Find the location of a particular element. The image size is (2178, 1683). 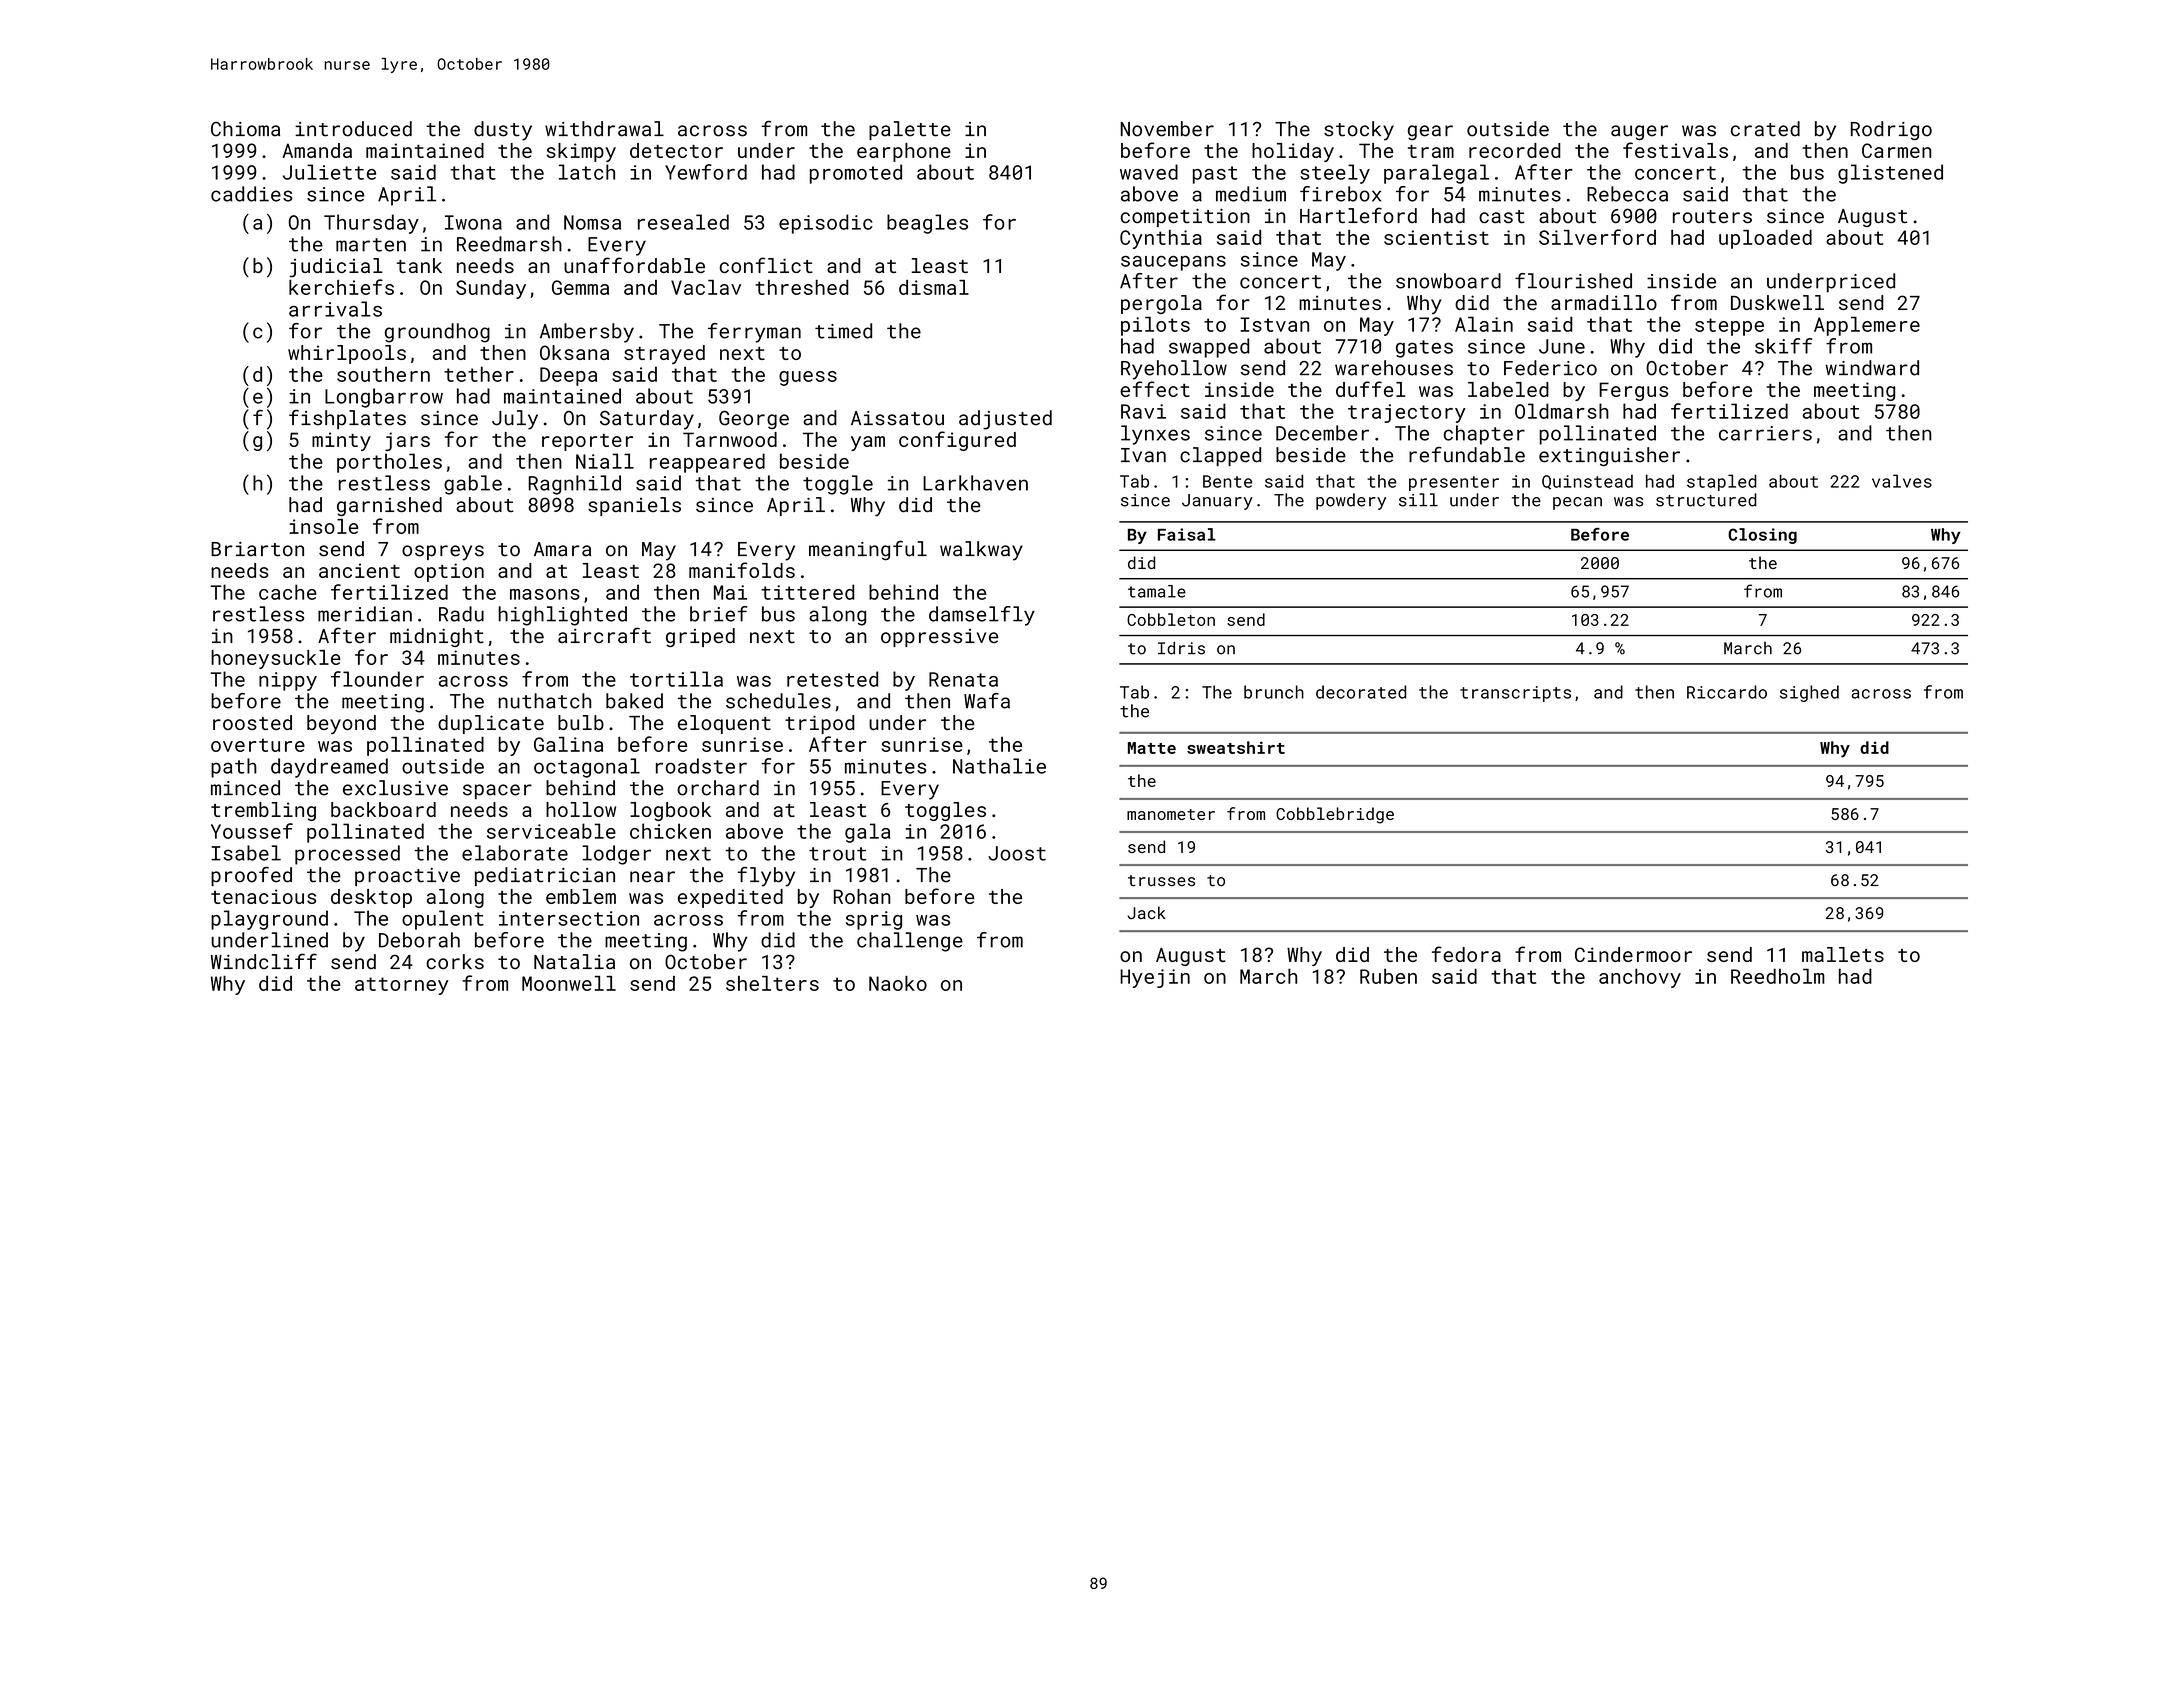

emblem is located at coordinates (581, 896).
